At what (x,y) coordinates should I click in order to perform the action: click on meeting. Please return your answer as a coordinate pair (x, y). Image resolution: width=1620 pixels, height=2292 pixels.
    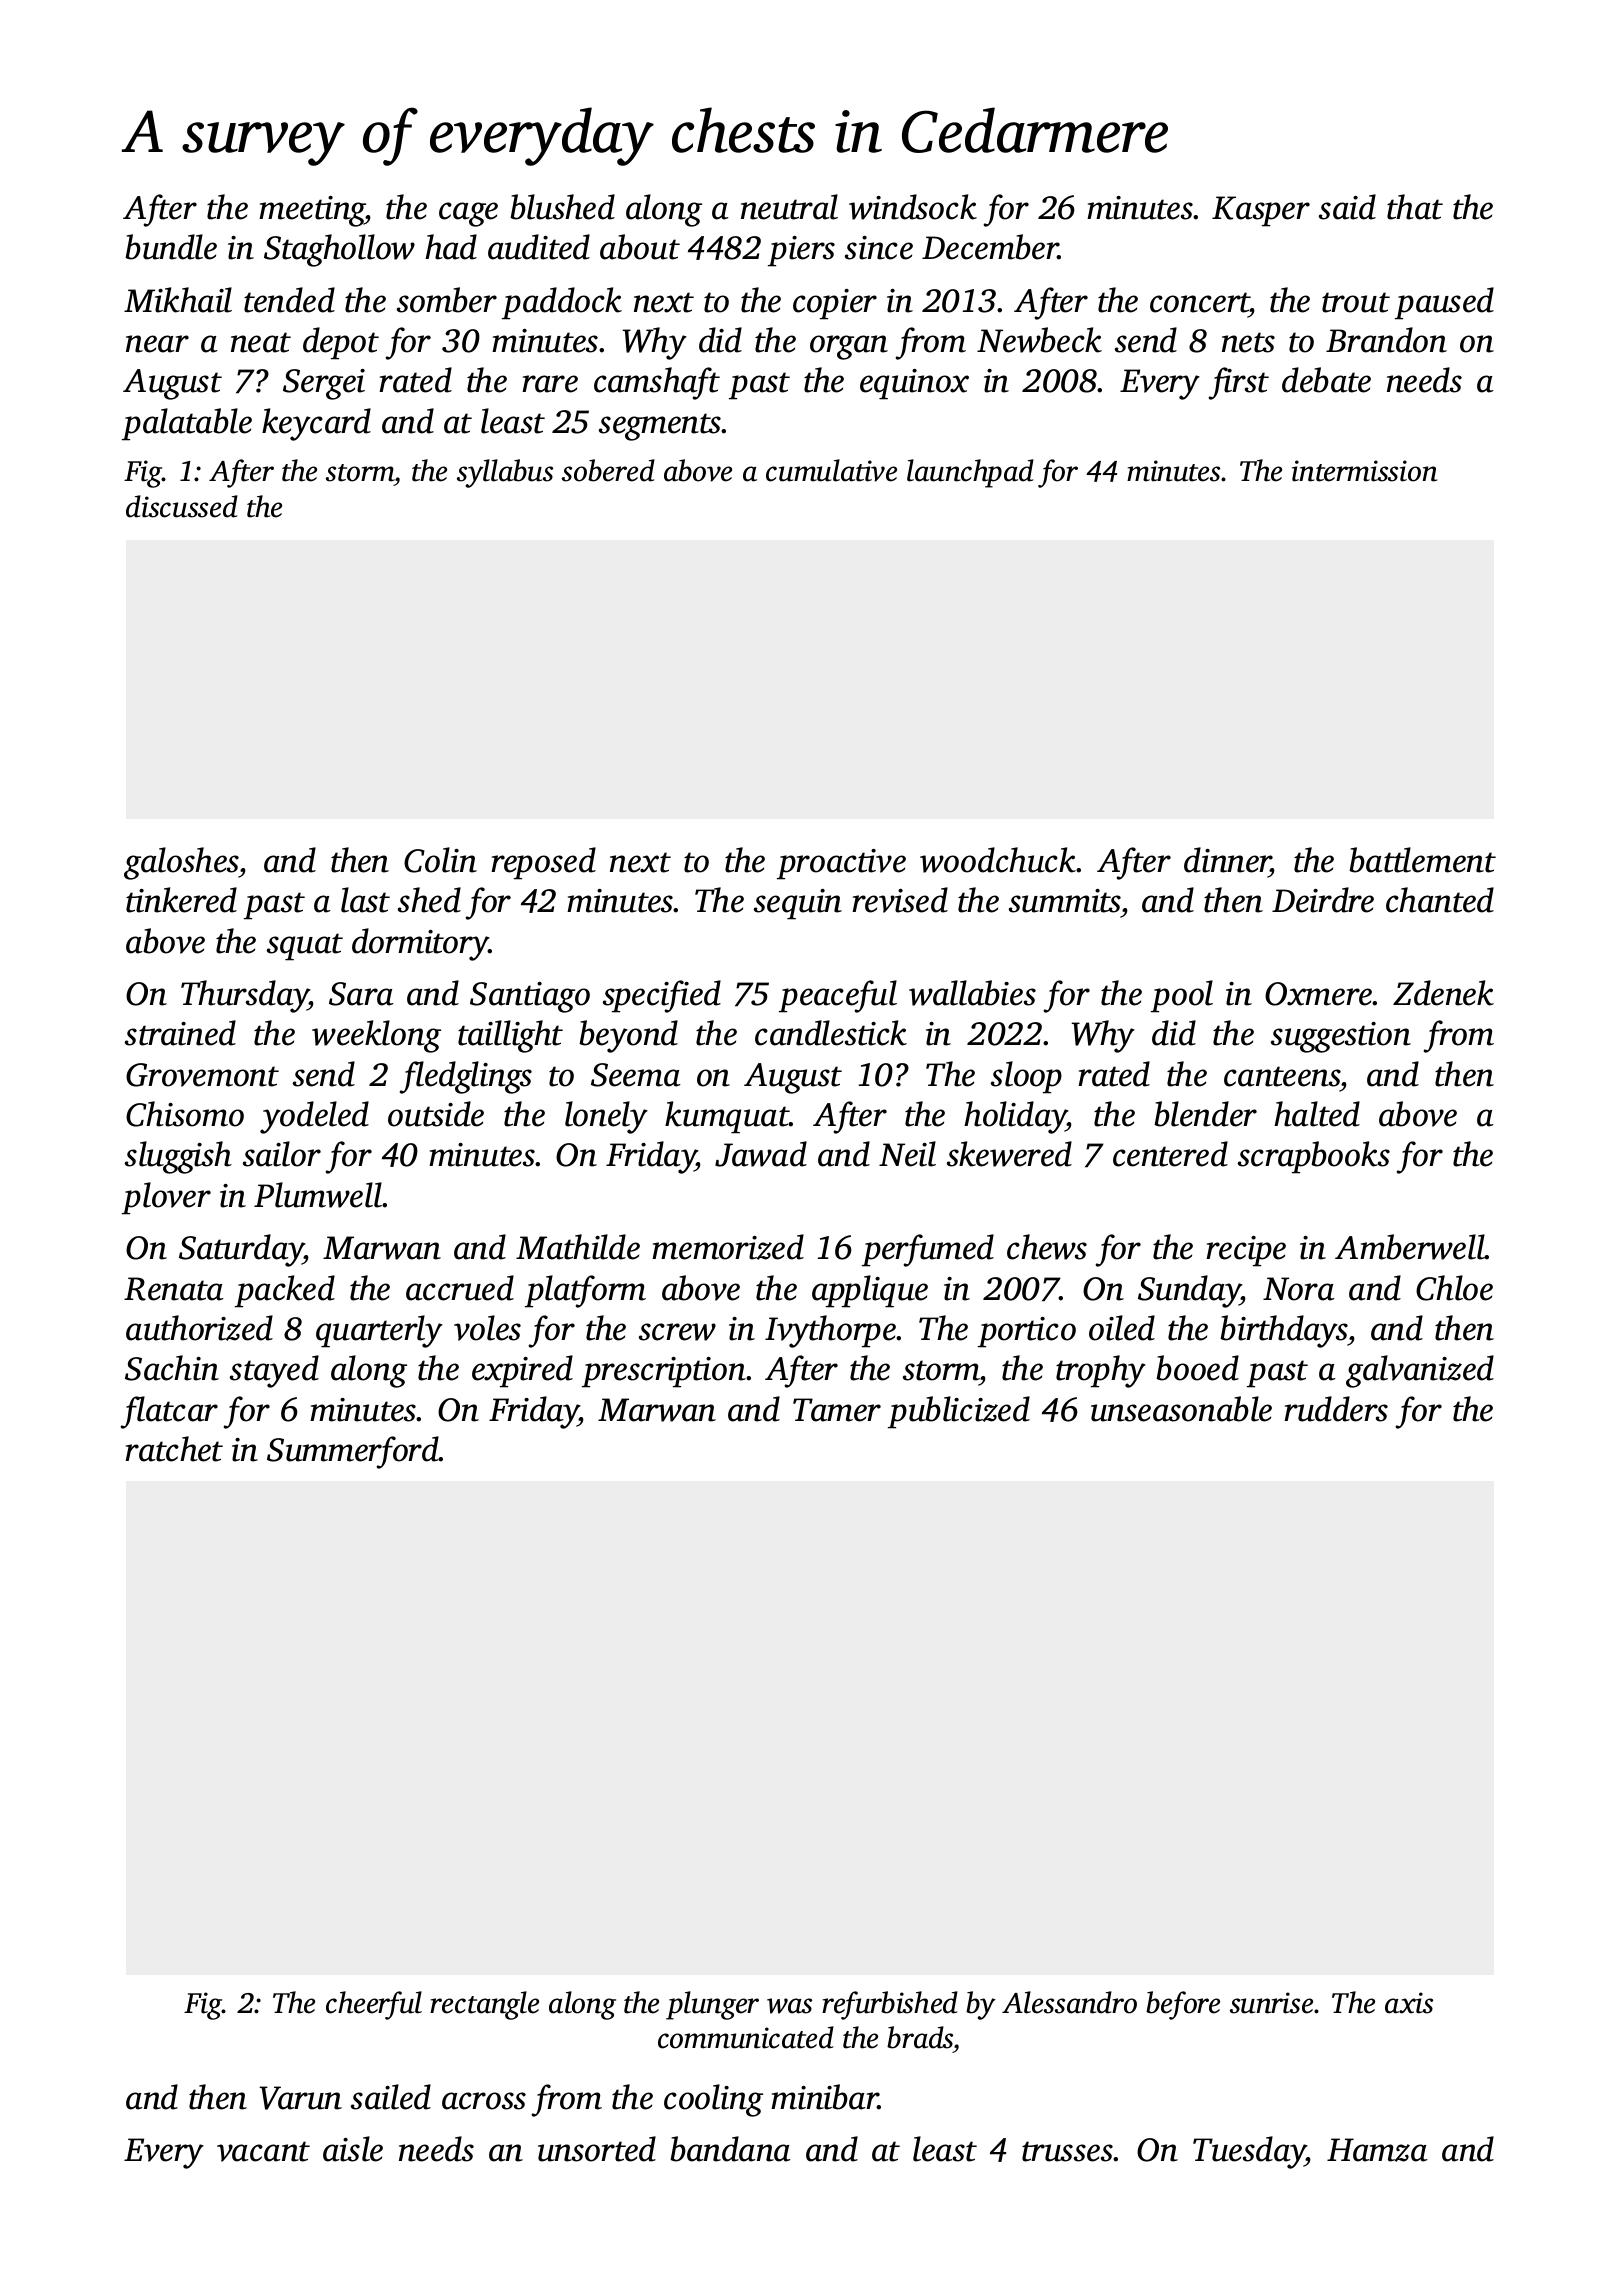
    Looking at the image, I should click on (312, 211).
